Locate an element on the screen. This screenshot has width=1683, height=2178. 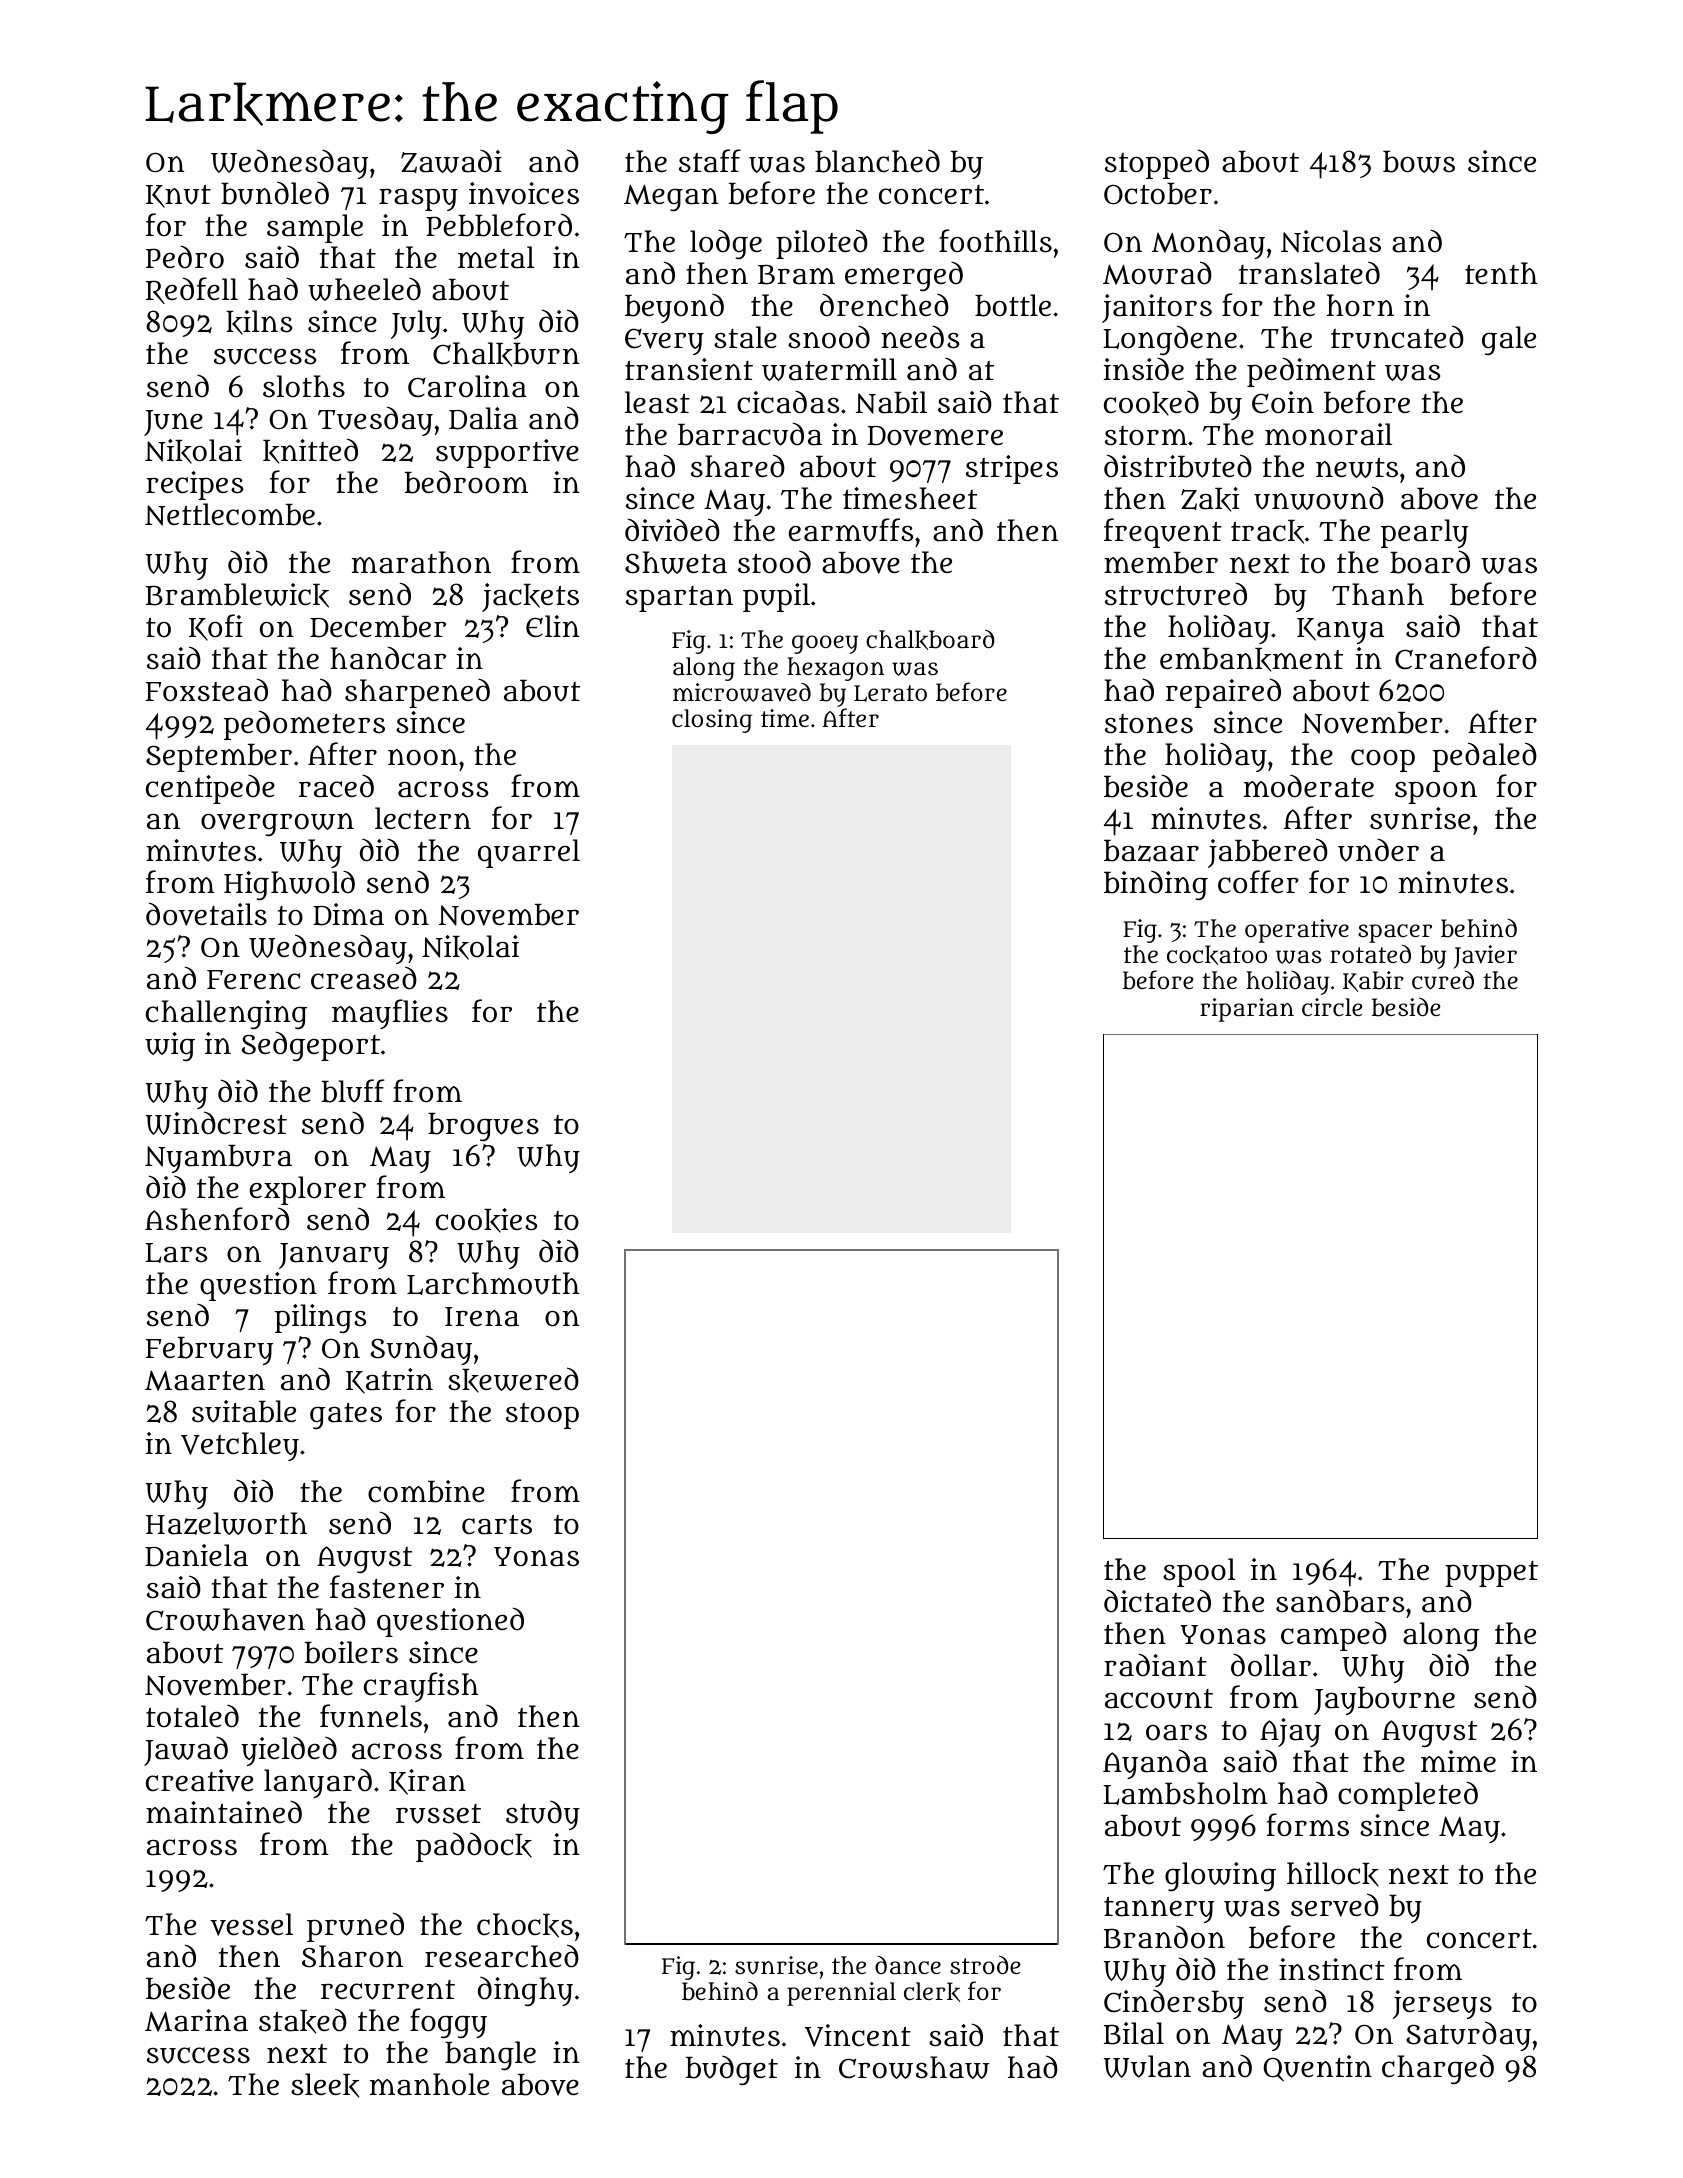
Maarten is located at coordinates (205, 1380).
